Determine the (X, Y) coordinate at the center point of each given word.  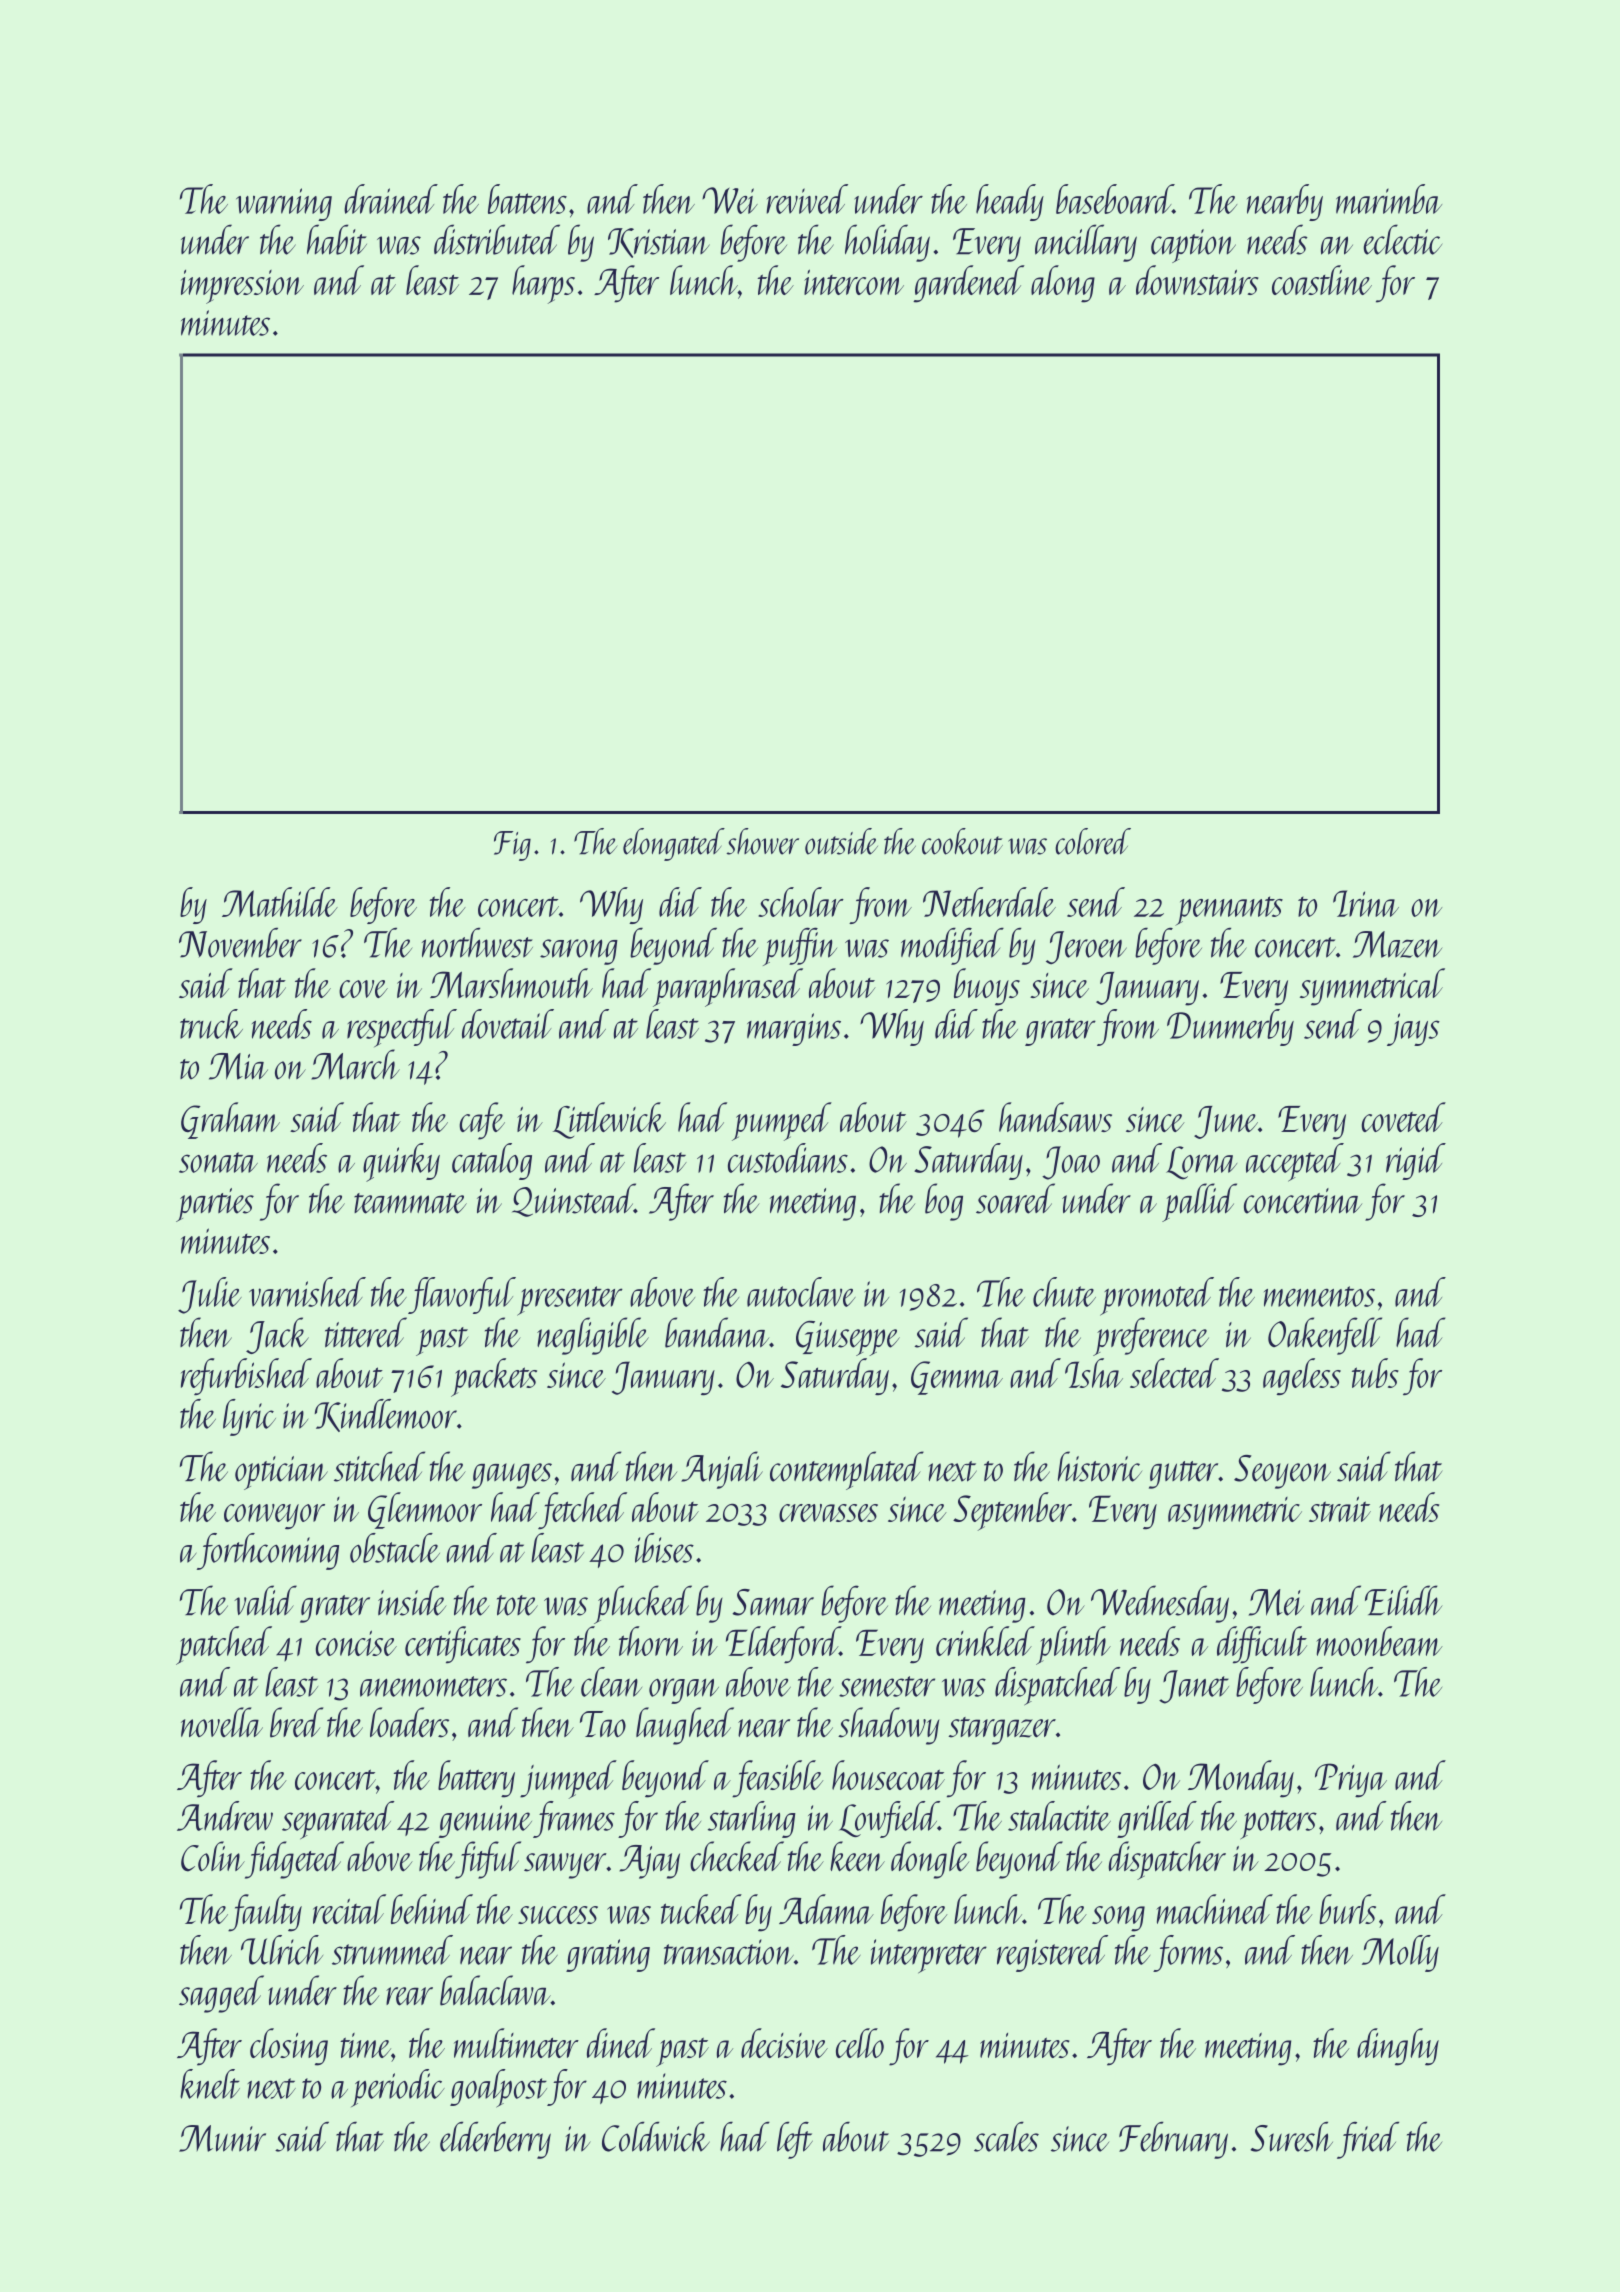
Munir (222, 2138)
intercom (854, 282)
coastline (1322, 280)
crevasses (828, 1513)
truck (211, 1024)
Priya (1351, 1780)
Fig (512, 846)
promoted (1157, 1296)
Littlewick (609, 1120)
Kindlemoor (386, 1415)
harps (543, 284)
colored (1093, 841)
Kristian (659, 243)
